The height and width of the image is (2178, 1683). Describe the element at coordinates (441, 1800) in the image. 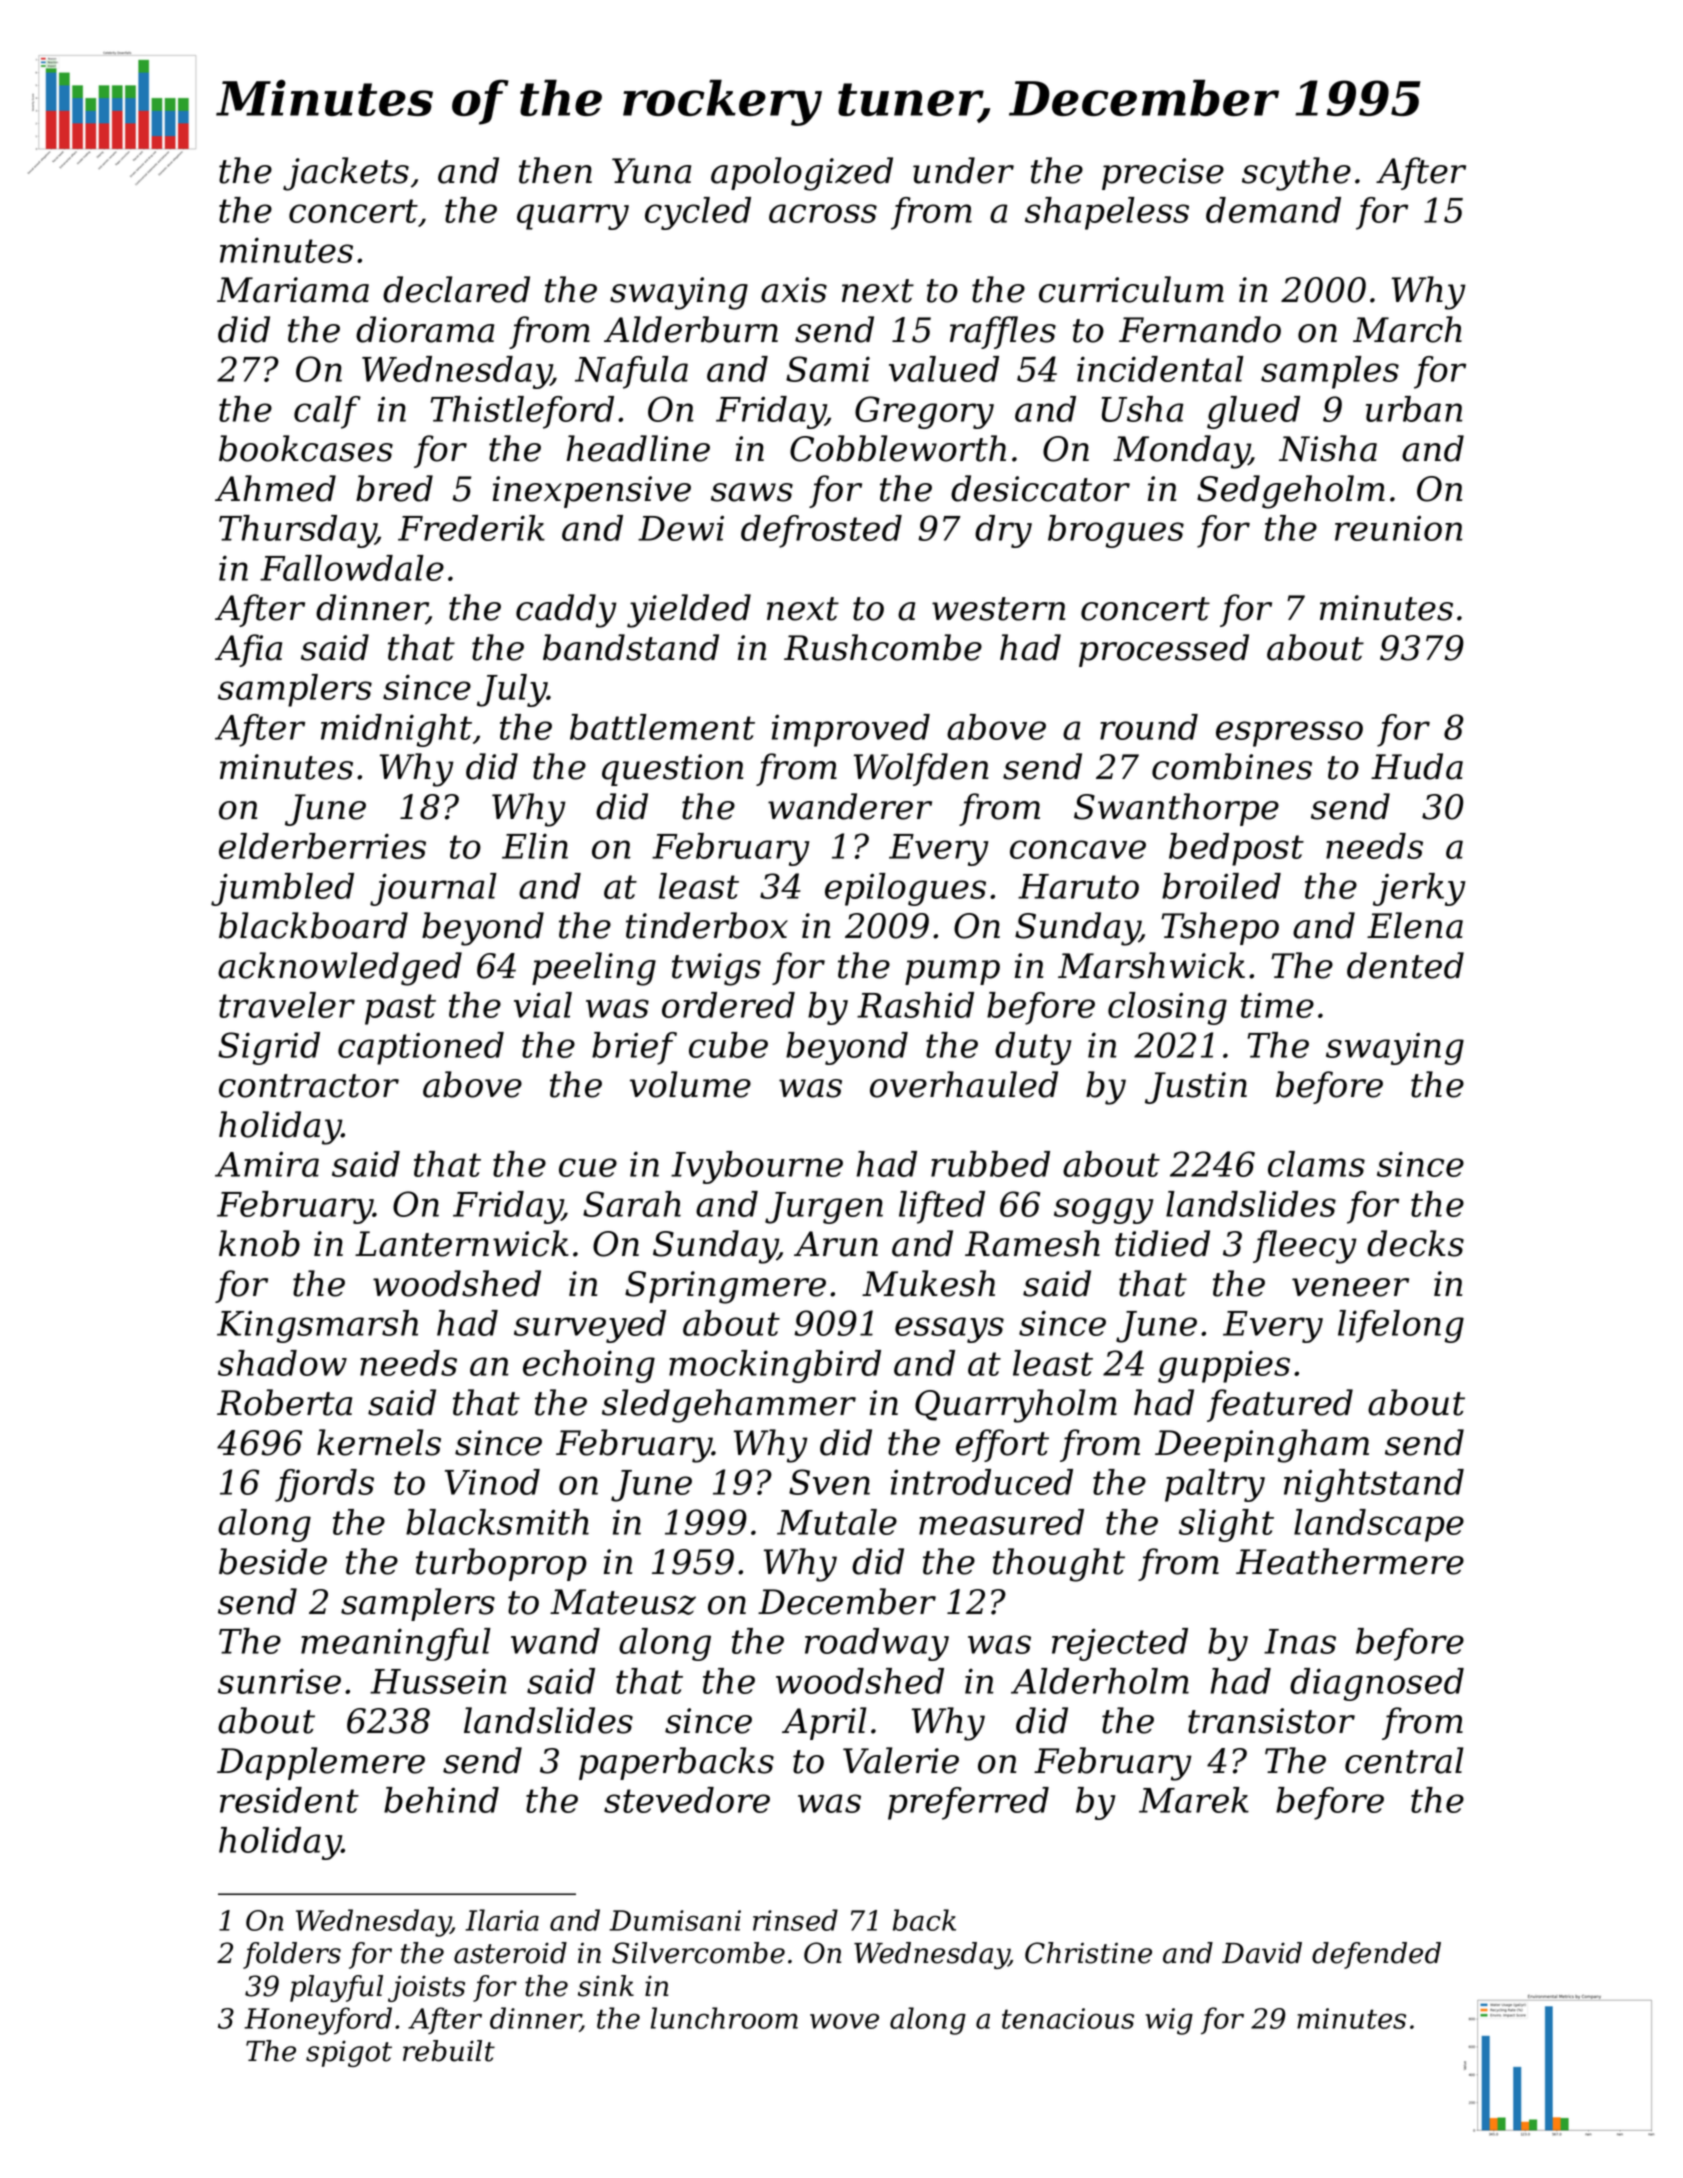

I see `behind` at that location.
